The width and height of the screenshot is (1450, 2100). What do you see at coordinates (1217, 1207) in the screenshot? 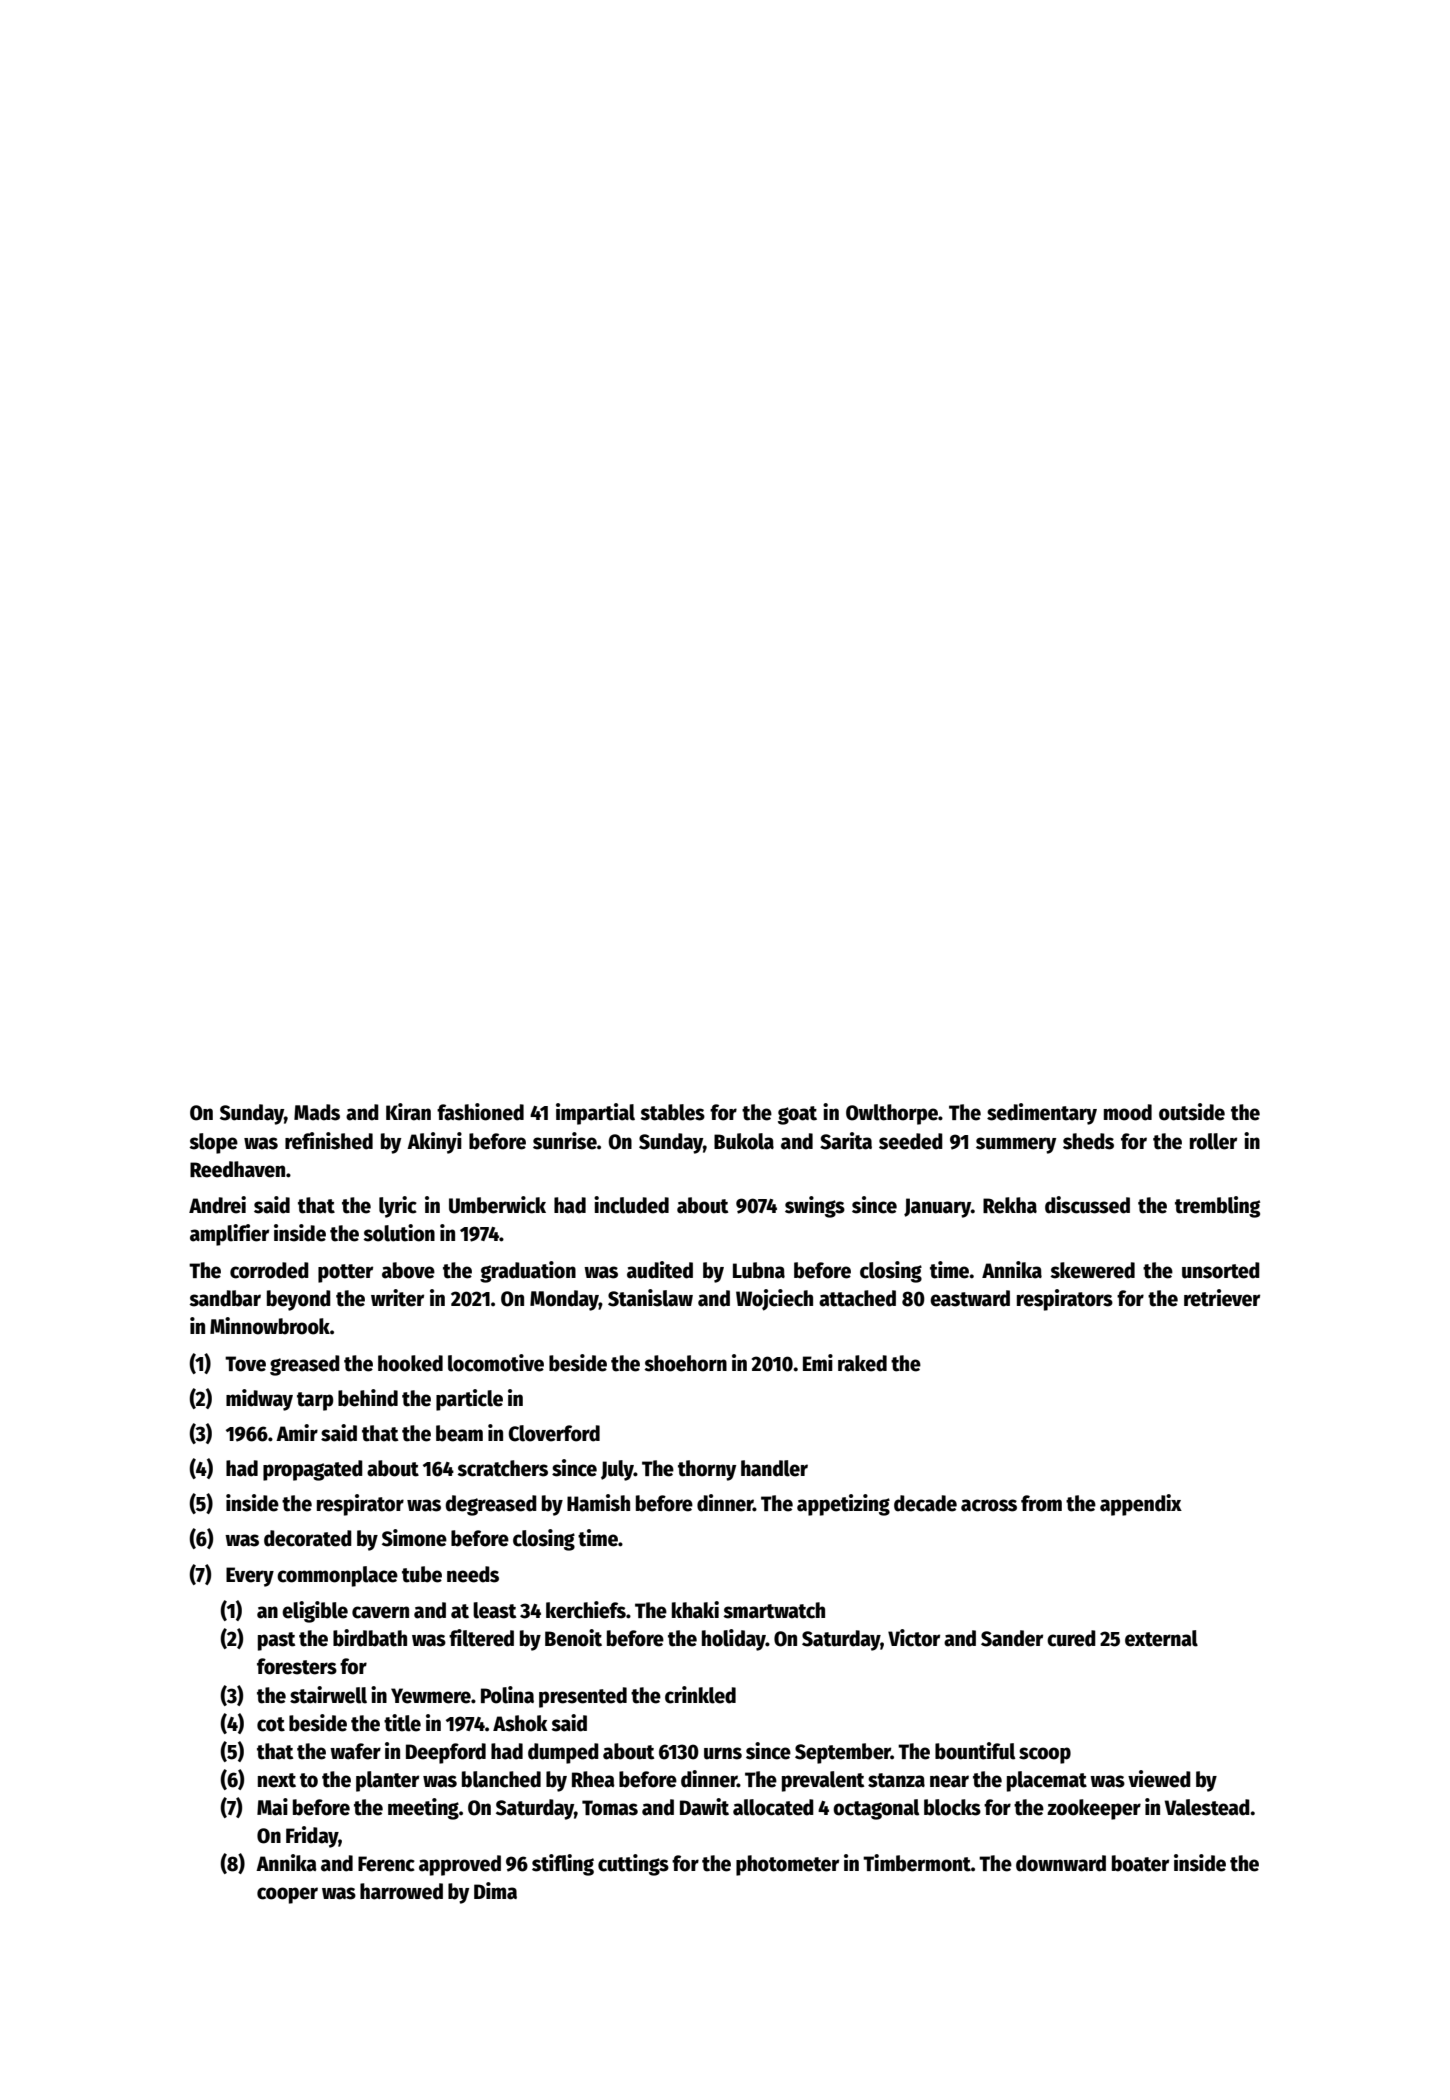
I see `trembling` at bounding box center [1217, 1207].
